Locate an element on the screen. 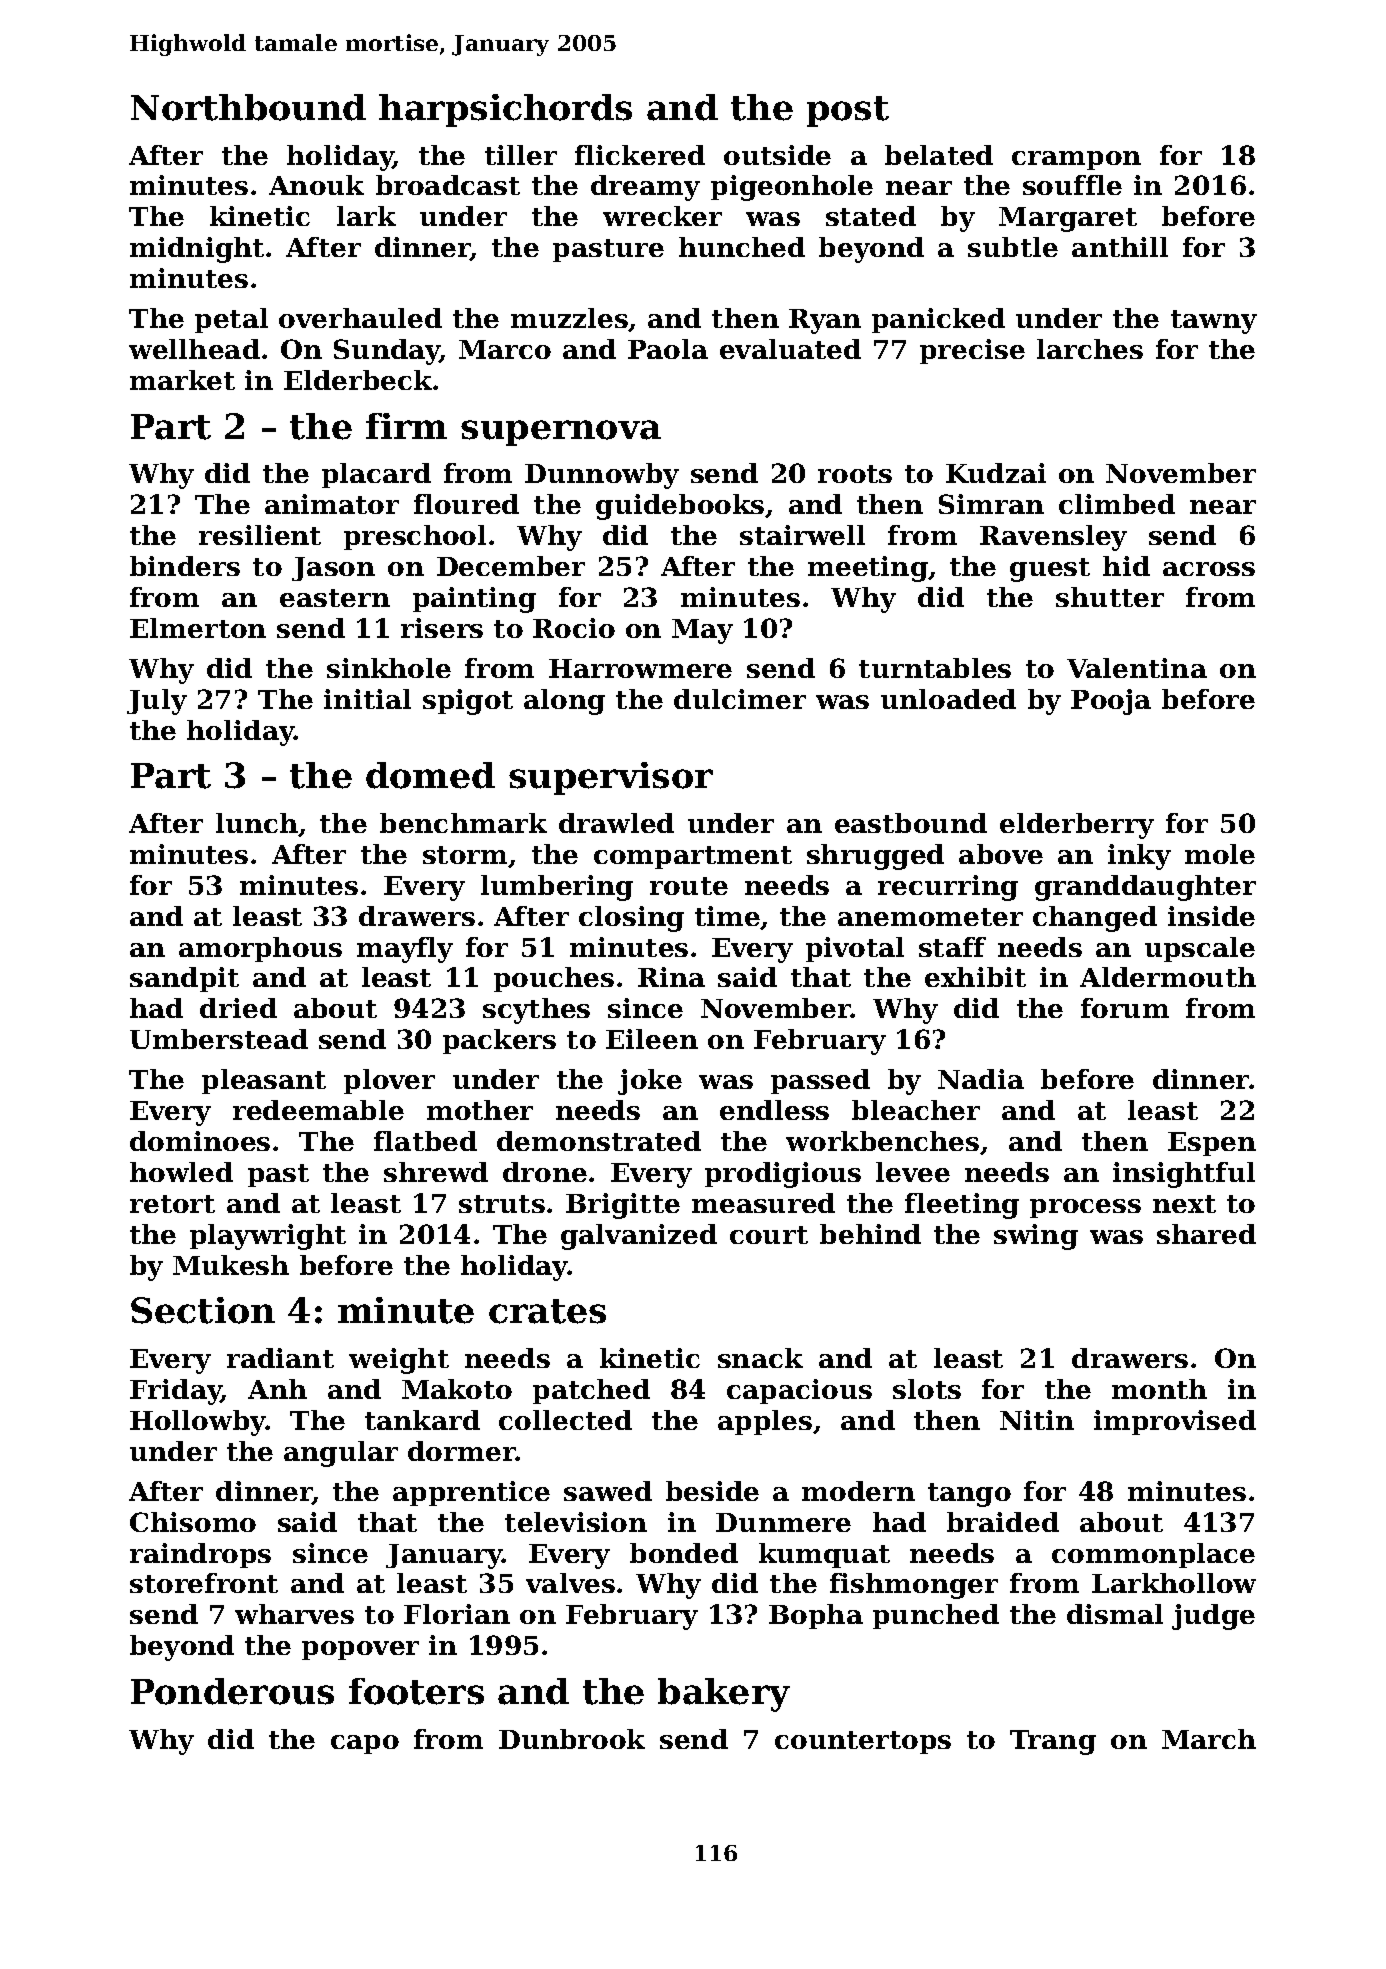 The height and width of the screenshot is (1969, 1386). pivotal is located at coordinates (855, 949).
